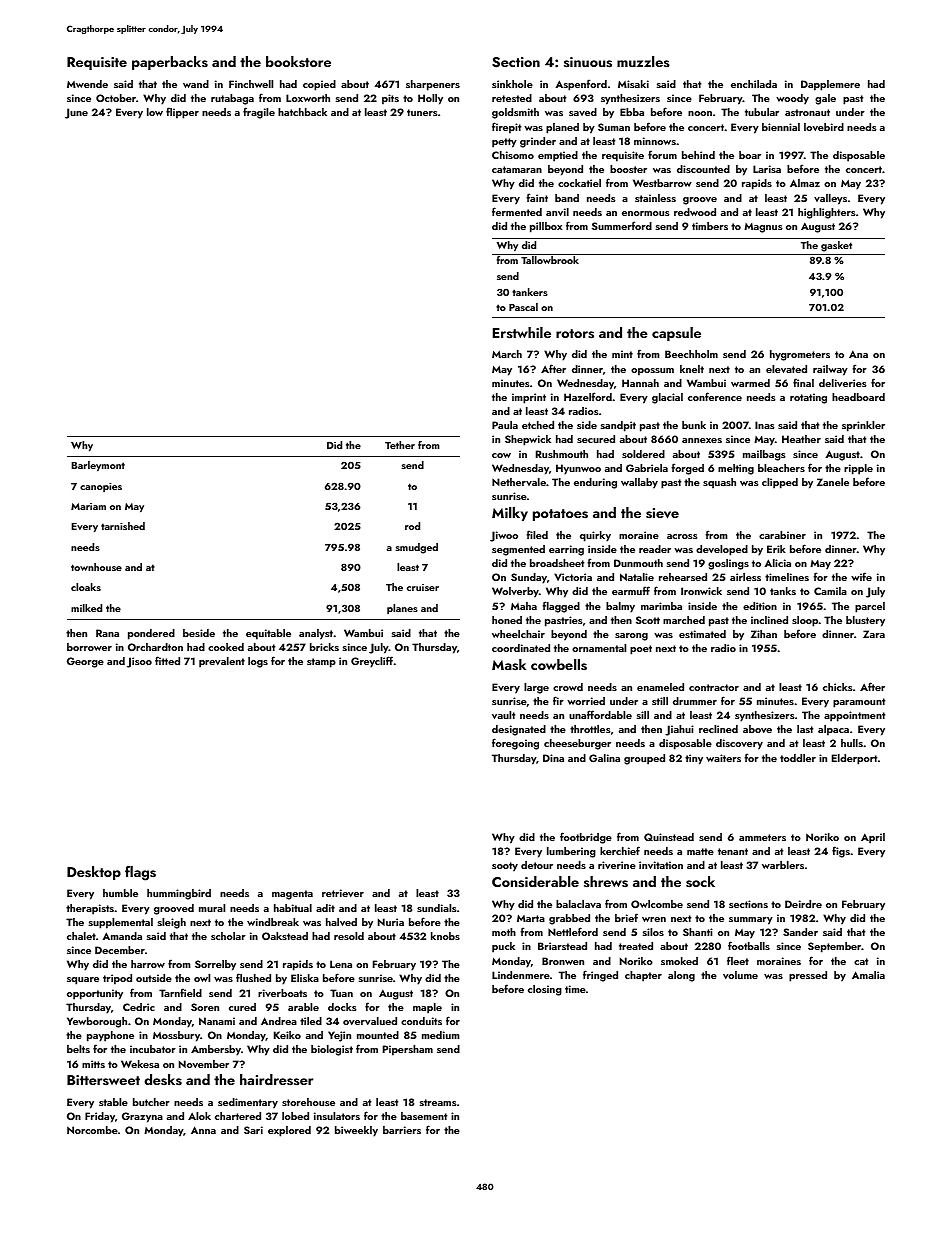 The image size is (952, 1233). What do you see at coordinates (356, 1131) in the screenshot?
I see `biweekly` at bounding box center [356, 1131].
